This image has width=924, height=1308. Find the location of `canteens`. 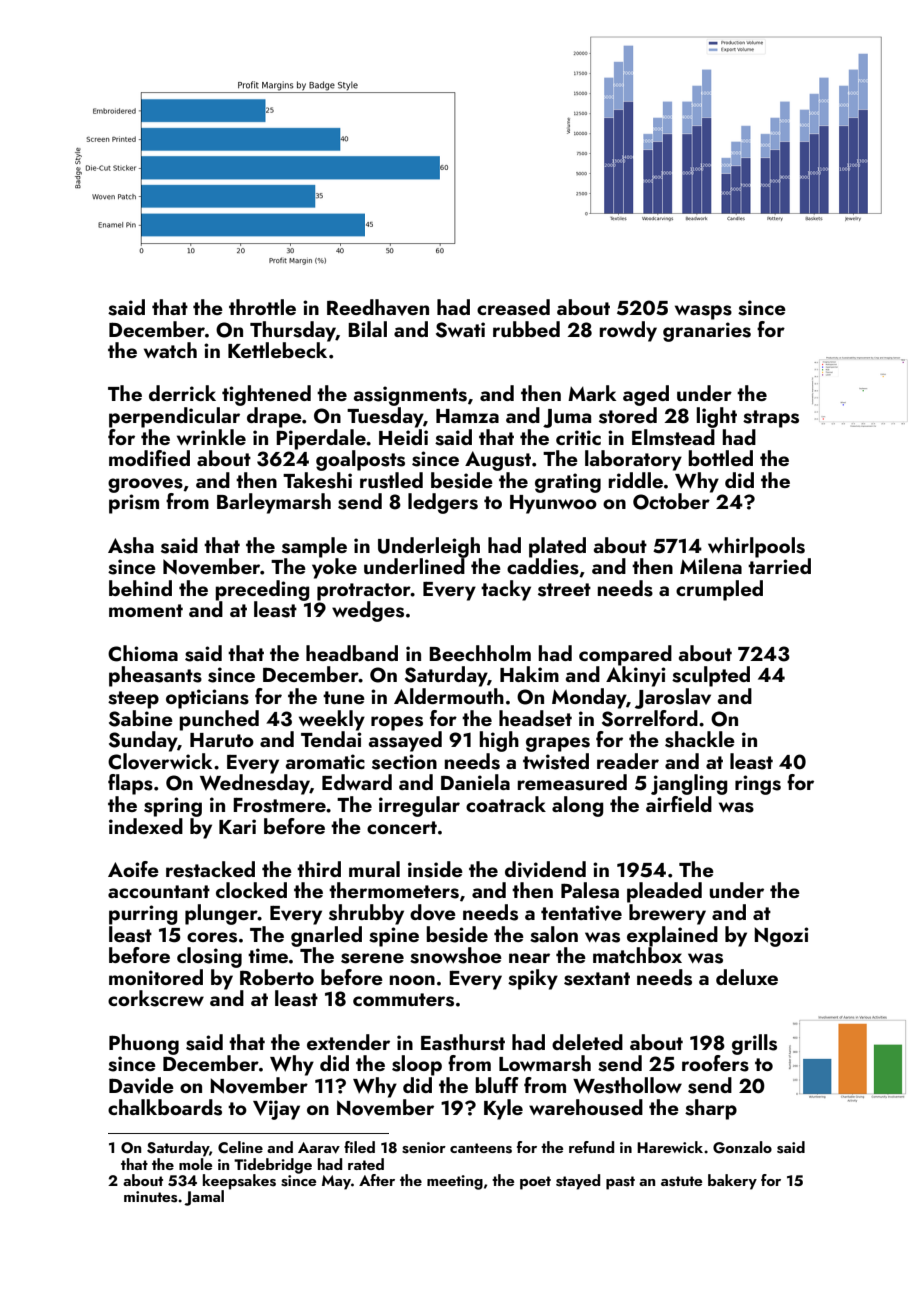

canteens is located at coordinates (481, 1148).
